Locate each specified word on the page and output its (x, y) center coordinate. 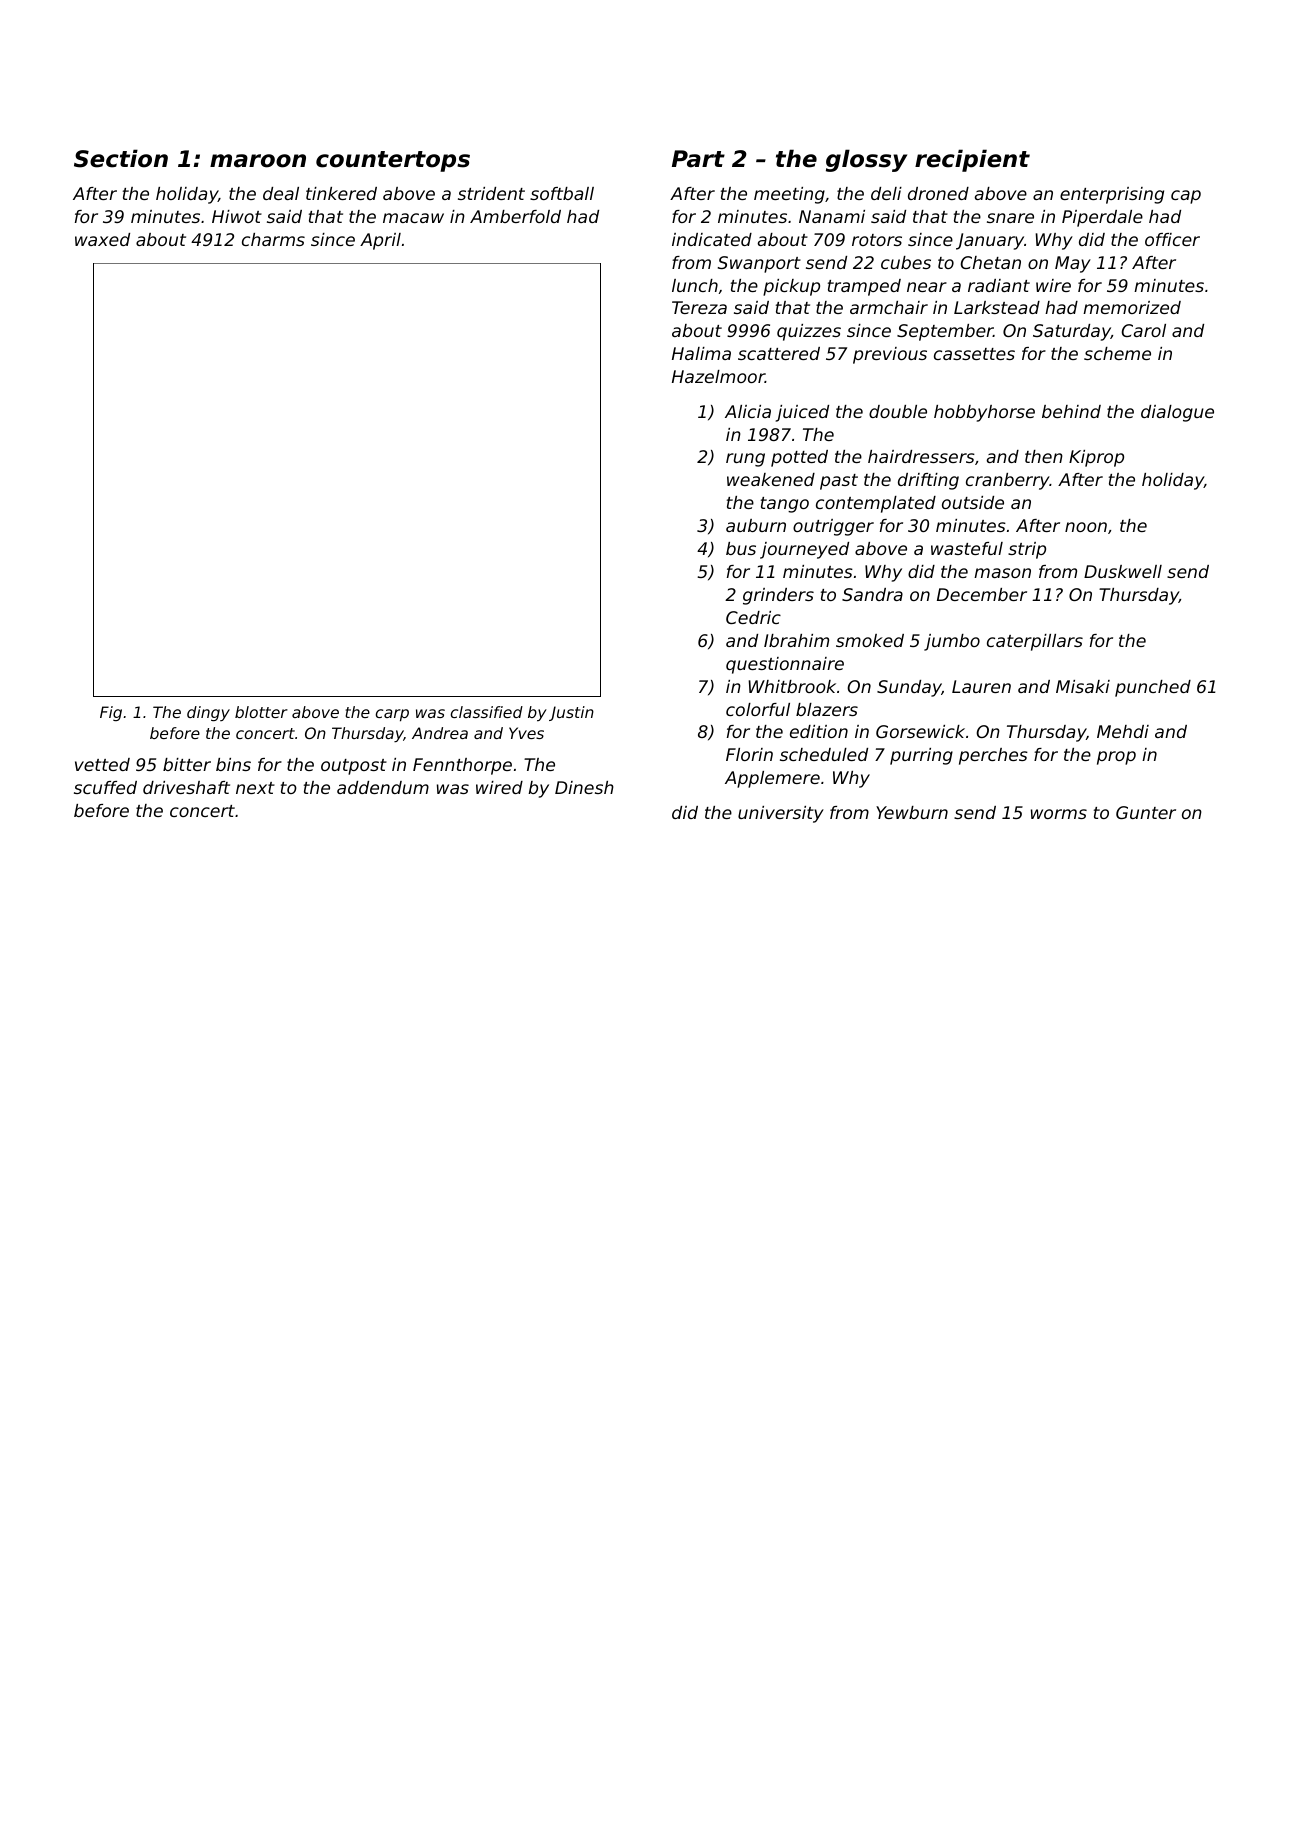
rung (745, 460)
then (1044, 456)
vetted (102, 764)
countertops (393, 161)
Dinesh (584, 787)
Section (121, 158)
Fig (111, 713)
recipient (972, 160)
